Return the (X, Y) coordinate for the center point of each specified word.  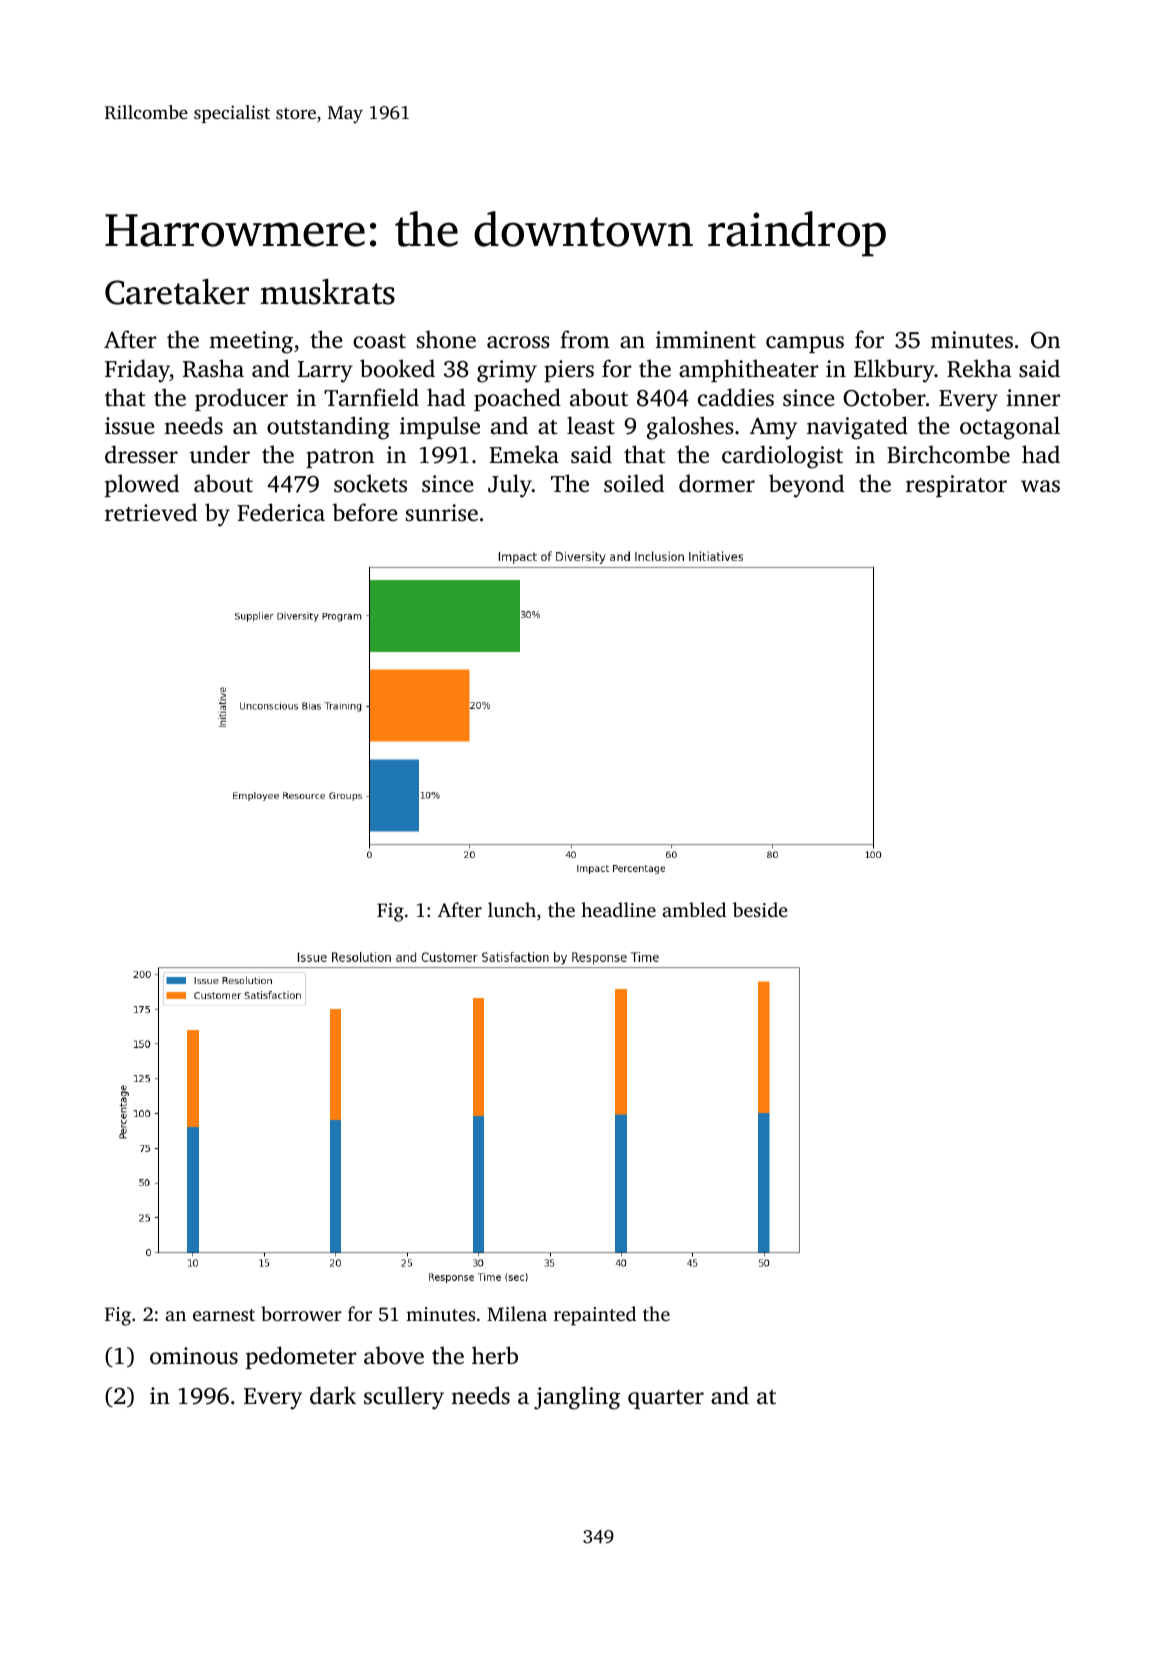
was (1040, 486)
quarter (666, 1399)
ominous (194, 1356)
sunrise (442, 513)
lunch (512, 909)
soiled (634, 483)
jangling (577, 1398)
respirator (956, 486)
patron (340, 458)
